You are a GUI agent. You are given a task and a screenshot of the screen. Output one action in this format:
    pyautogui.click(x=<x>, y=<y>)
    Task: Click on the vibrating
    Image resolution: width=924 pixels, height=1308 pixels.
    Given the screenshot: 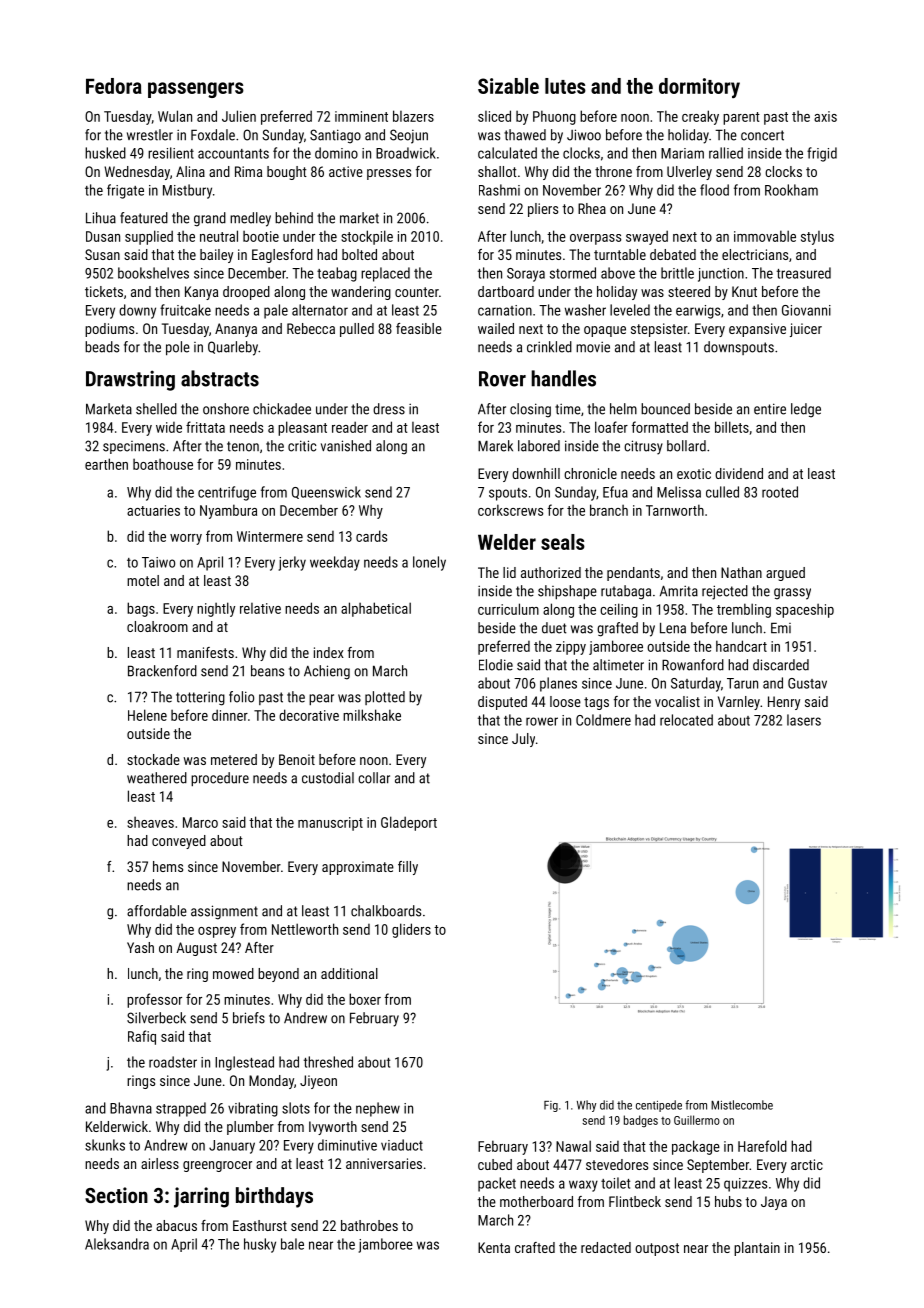 What is the action you would take?
    pyautogui.click(x=253, y=1109)
